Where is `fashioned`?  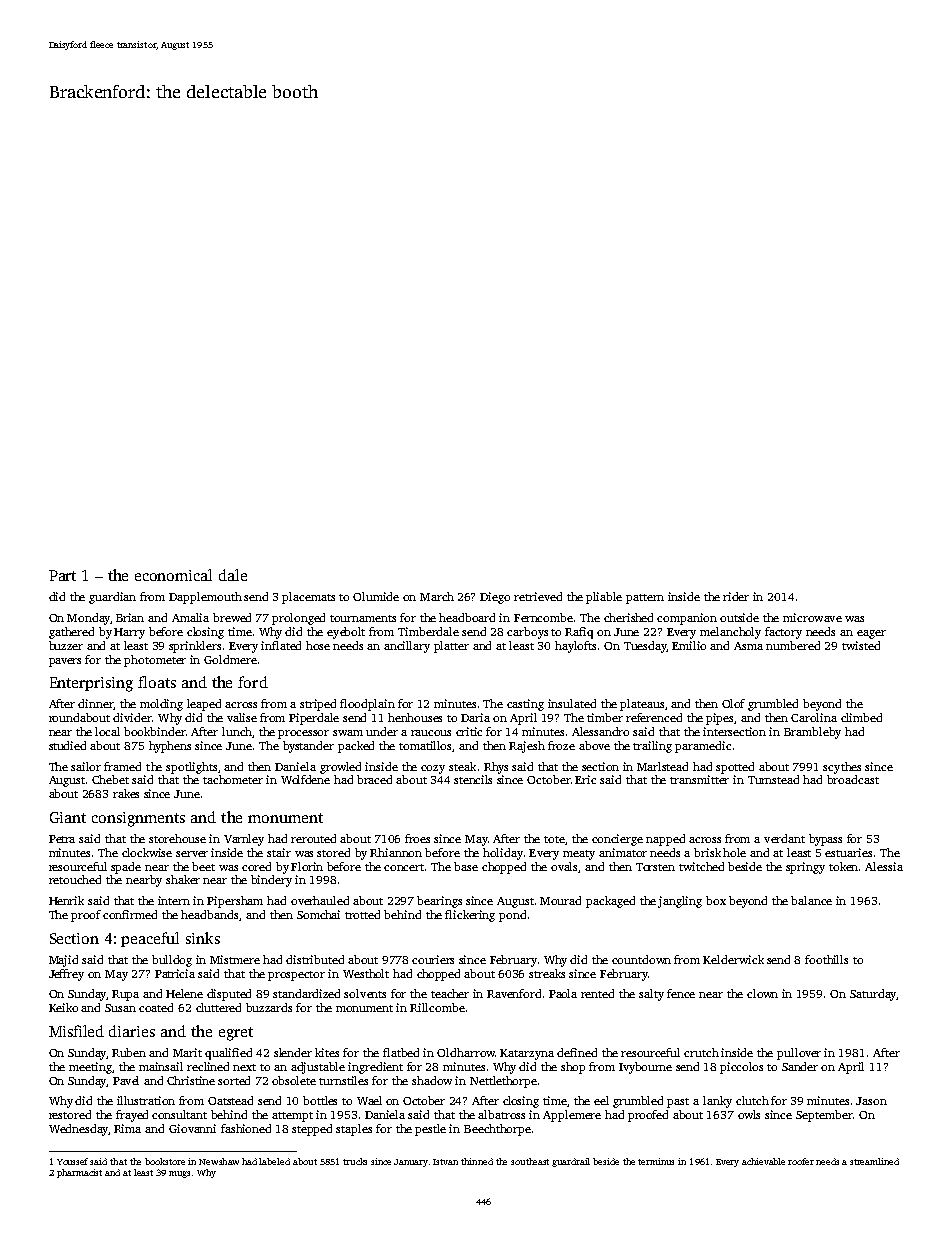 fashioned is located at coordinates (246, 1128).
